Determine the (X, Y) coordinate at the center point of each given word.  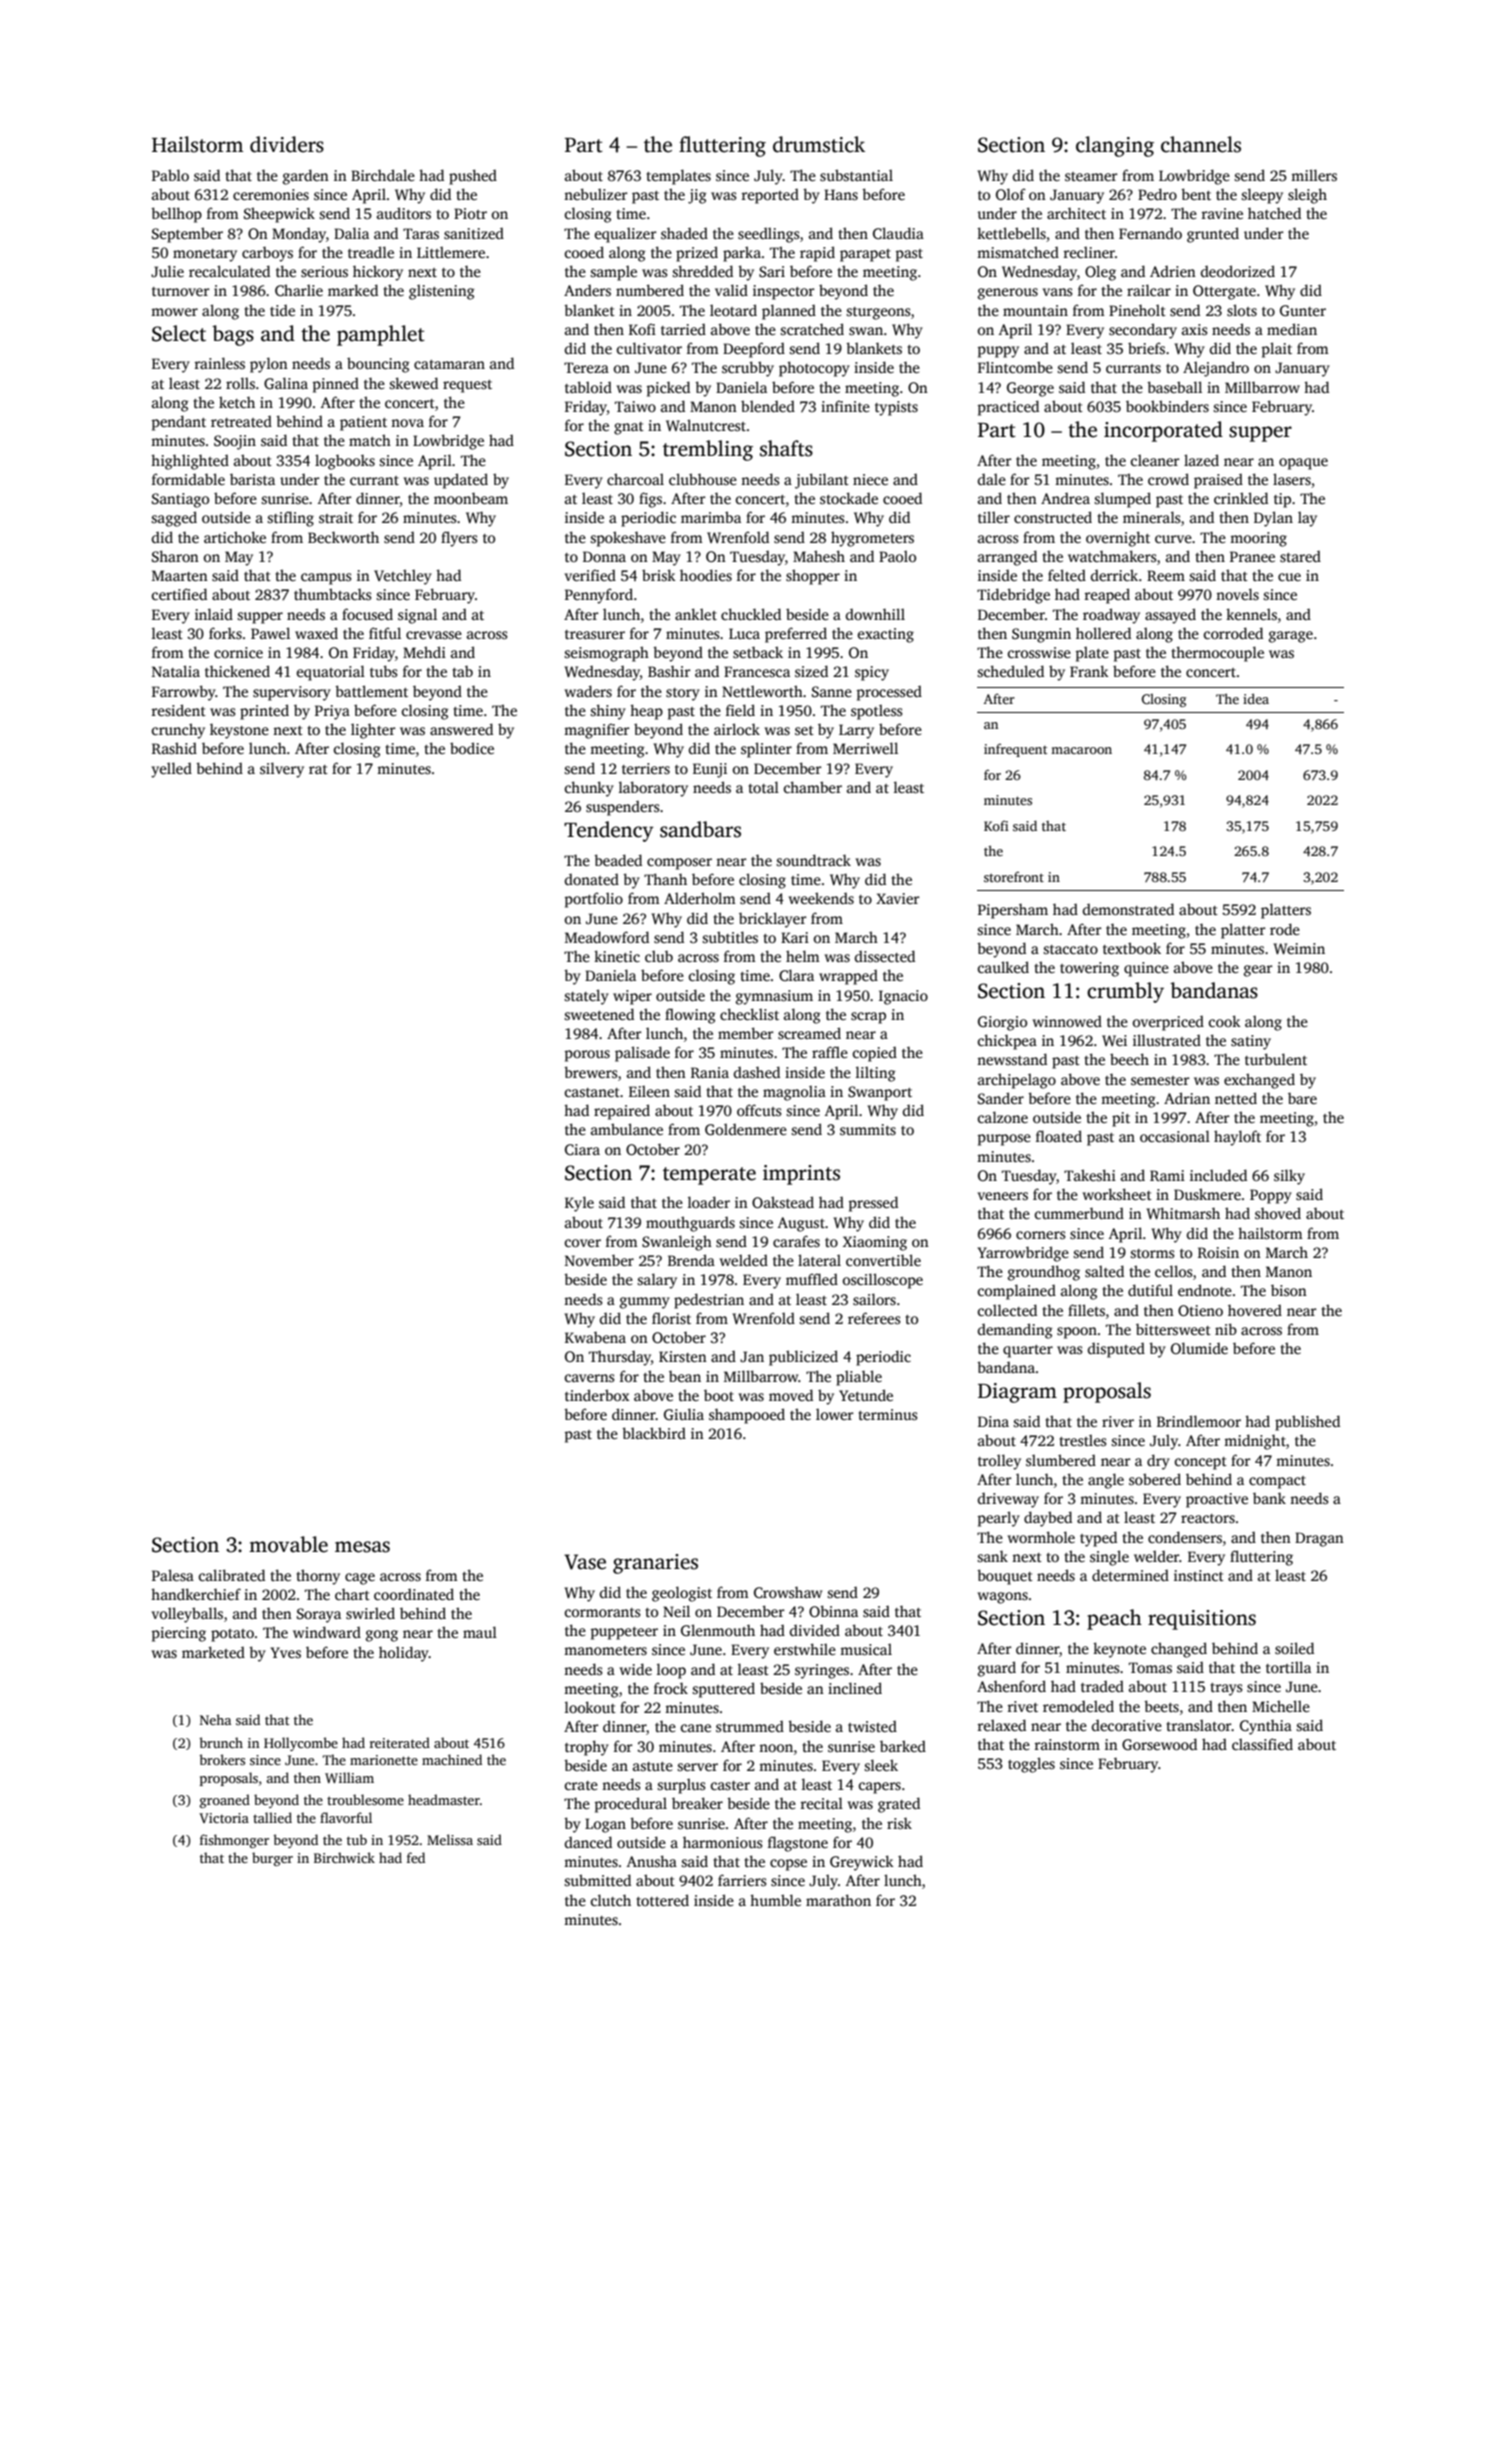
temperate (709, 1176)
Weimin (1299, 948)
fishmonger (234, 1841)
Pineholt (1137, 310)
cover (583, 1243)
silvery (282, 770)
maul (480, 1632)
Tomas (1150, 1667)
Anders (587, 290)
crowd (1168, 479)
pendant (179, 423)
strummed (750, 1726)
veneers (1003, 1196)
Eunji (710, 770)
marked (353, 290)
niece (870, 479)
